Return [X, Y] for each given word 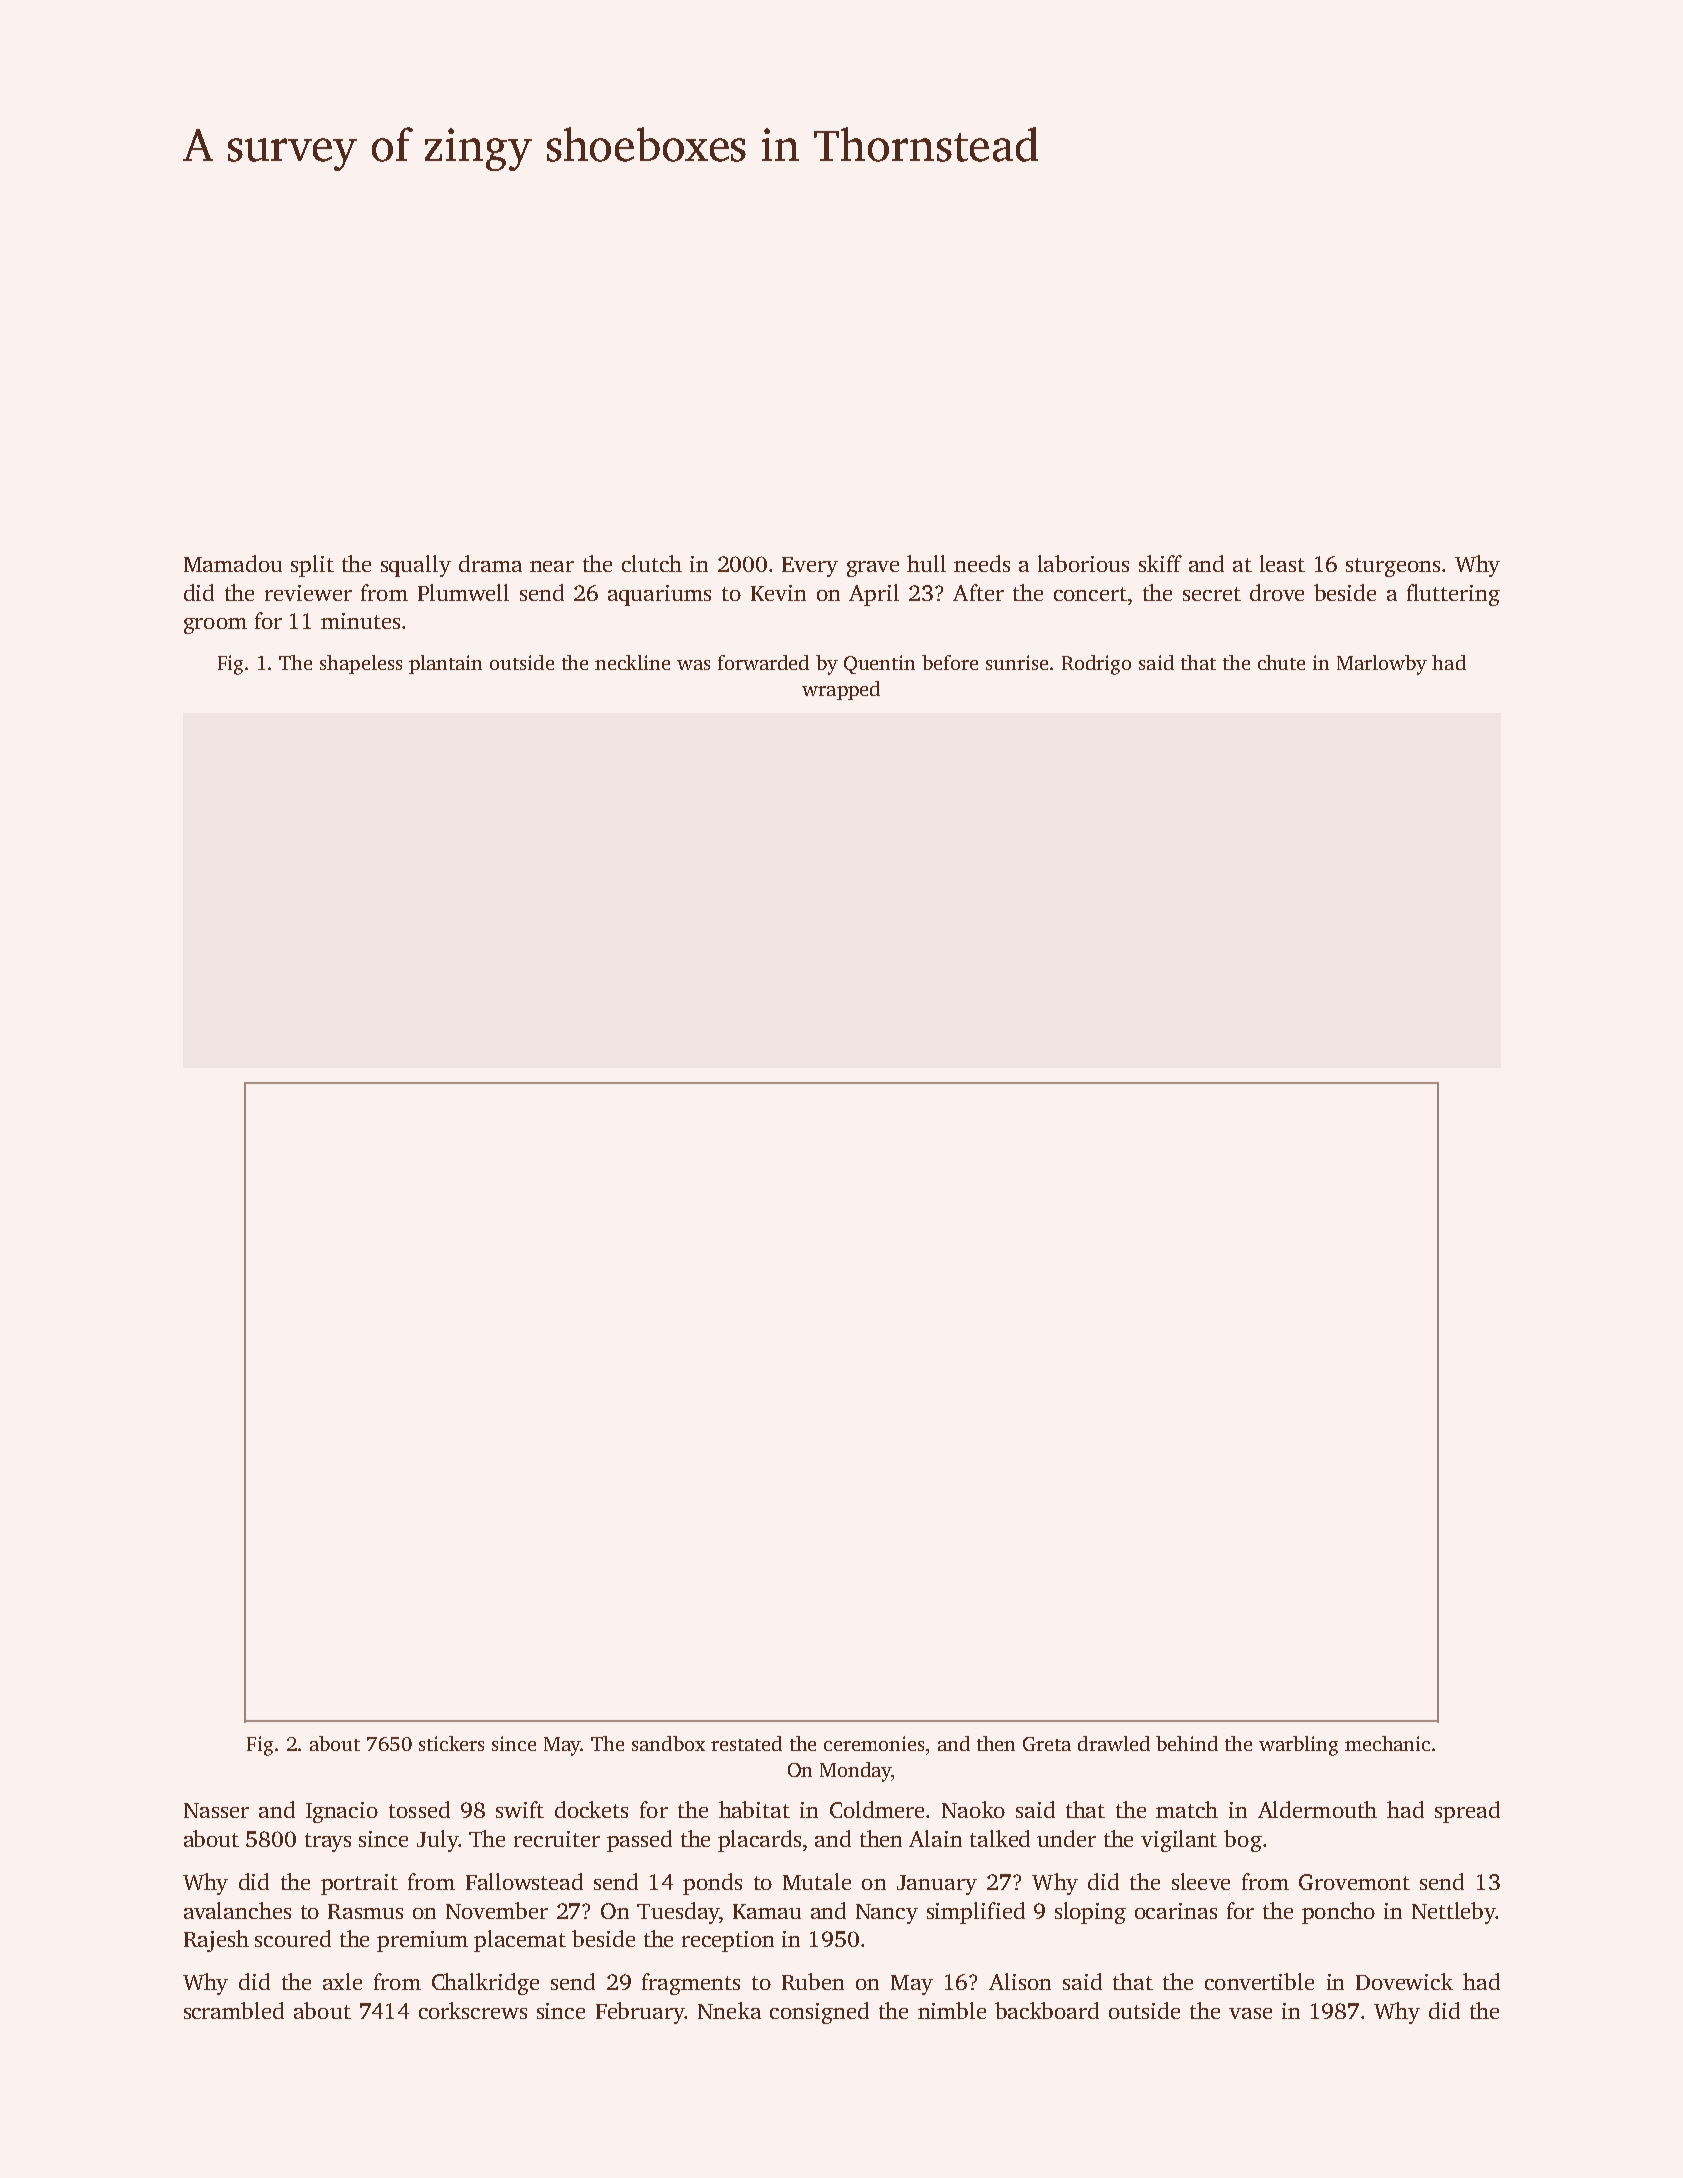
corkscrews [473, 2010]
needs [982, 563]
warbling [1298, 1746]
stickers [451, 1743]
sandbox [668, 1743]
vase [1250, 2013]
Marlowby [1382, 665]
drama [490, 563]
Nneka [729, 2010]
